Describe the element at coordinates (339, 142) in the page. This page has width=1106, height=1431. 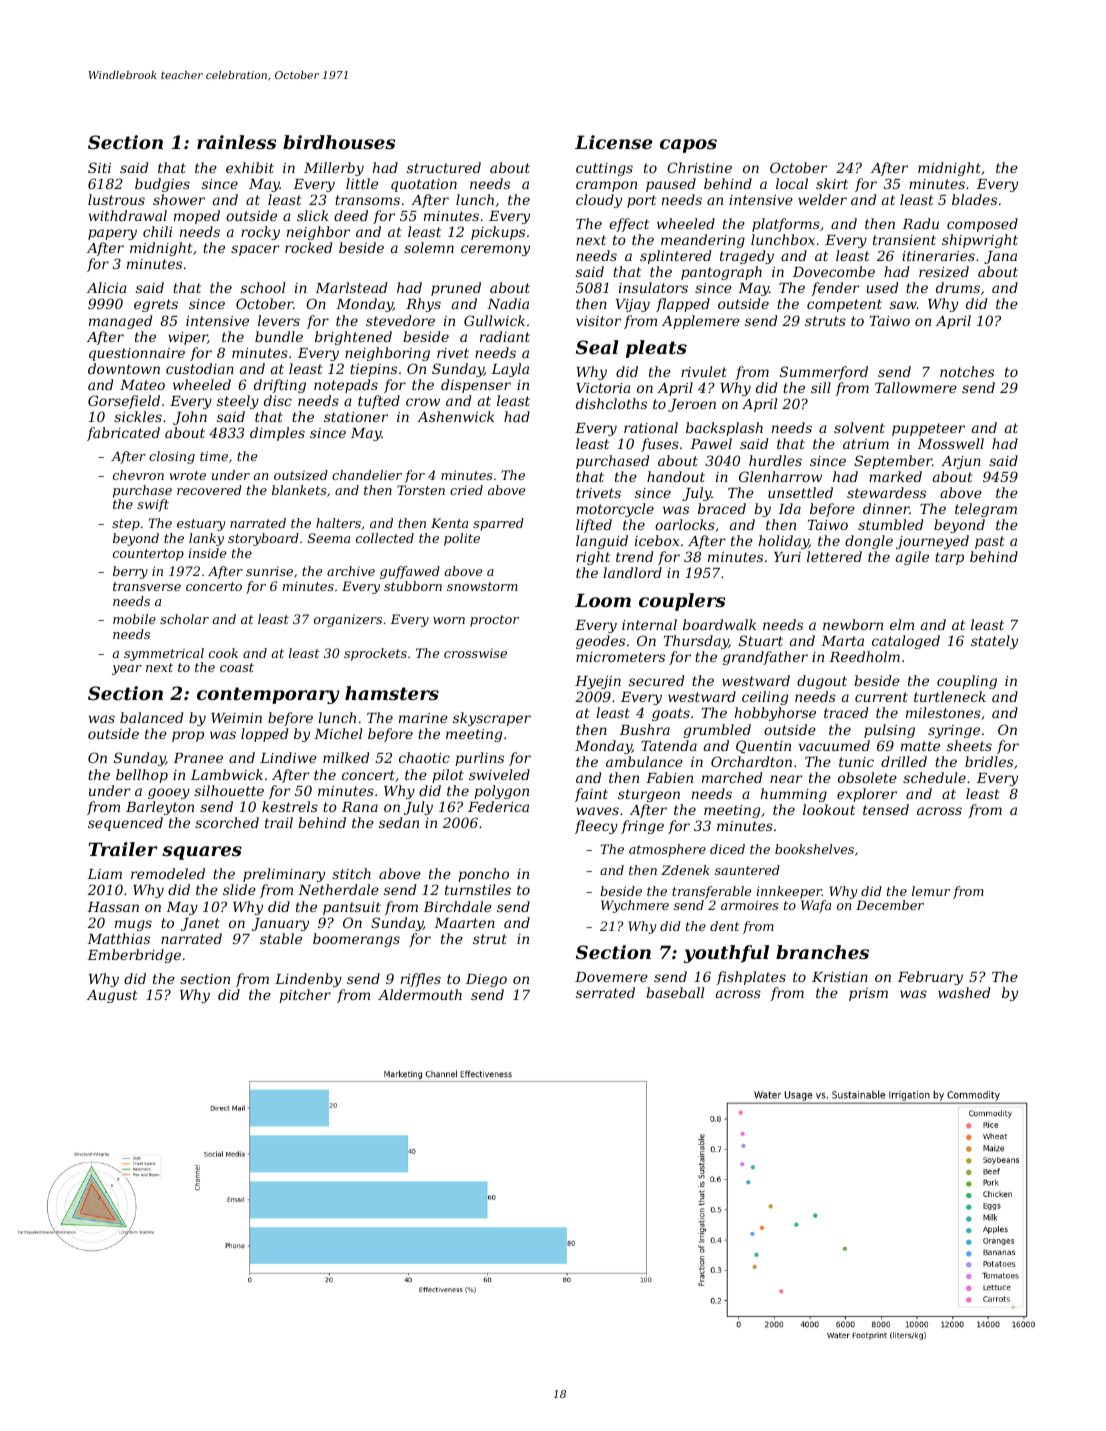
I see `birdhouses` at that location.
